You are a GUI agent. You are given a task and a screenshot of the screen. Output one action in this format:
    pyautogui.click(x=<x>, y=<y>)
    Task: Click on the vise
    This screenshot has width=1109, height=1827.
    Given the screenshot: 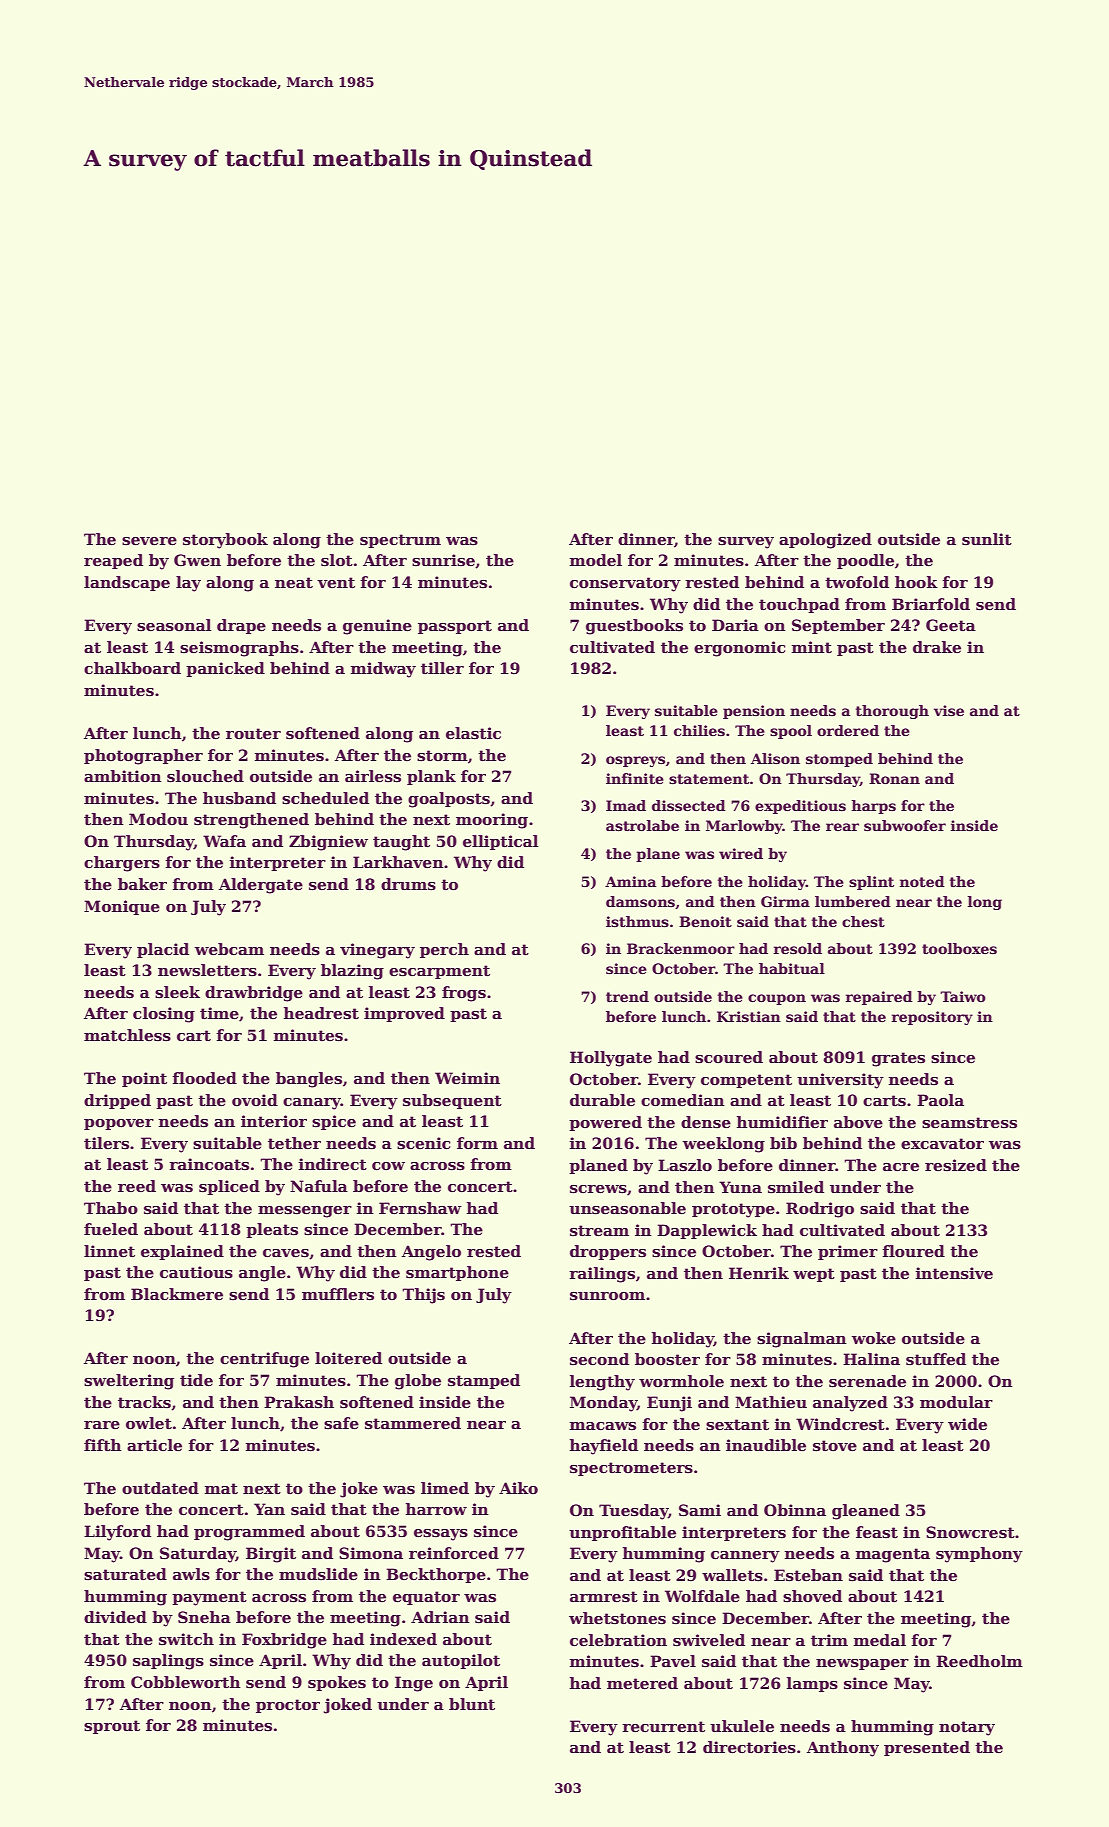 What is the action you would take?
    pyautogui.click(x=949, y=710)
